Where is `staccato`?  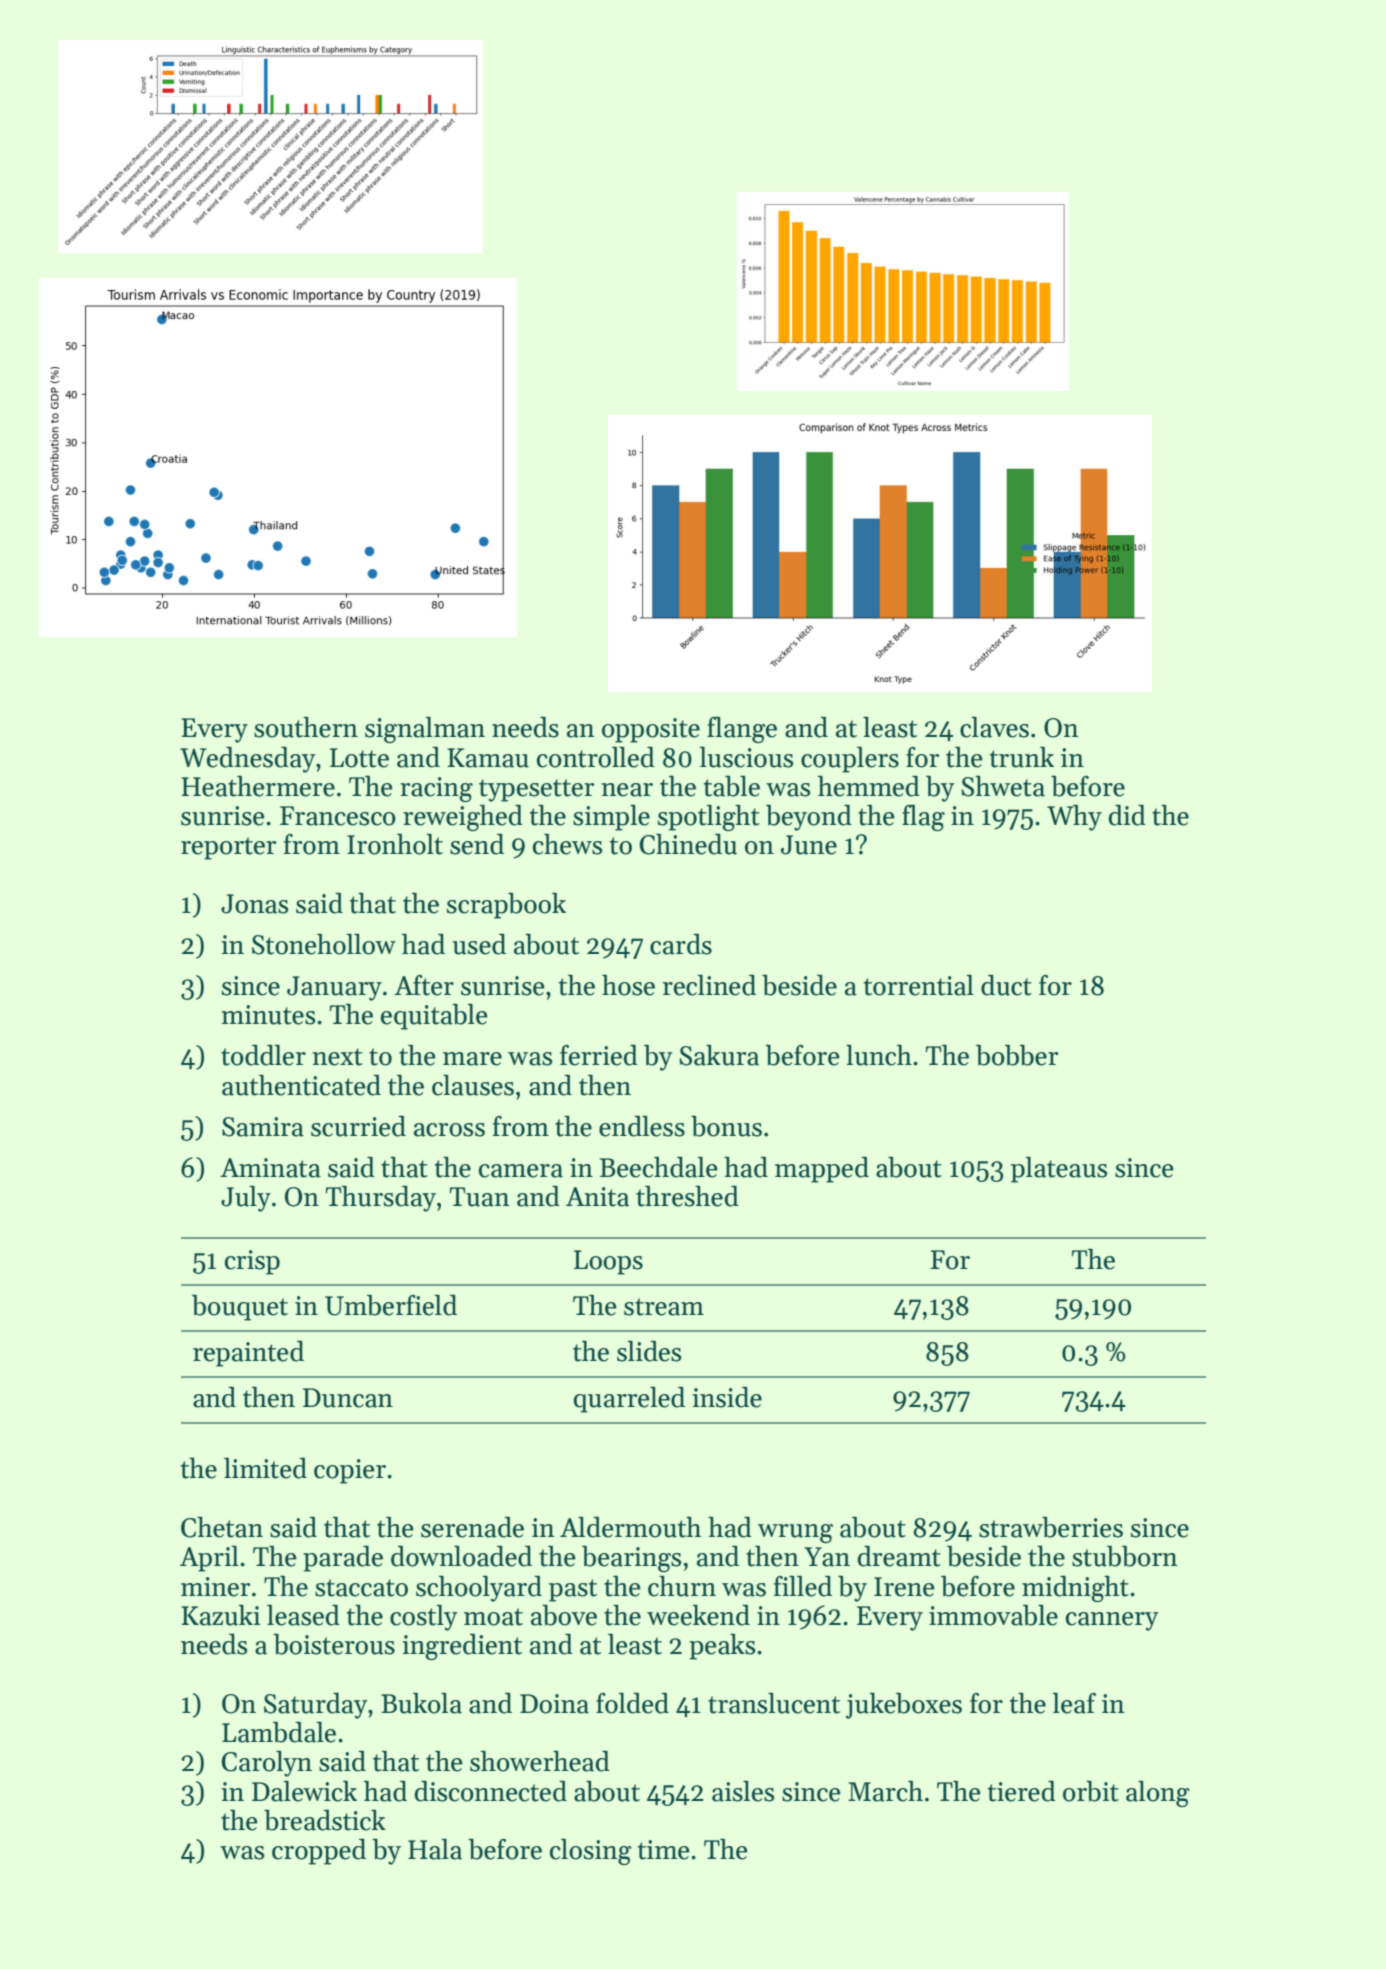 staccato is located at coordinates (361, 1588).
